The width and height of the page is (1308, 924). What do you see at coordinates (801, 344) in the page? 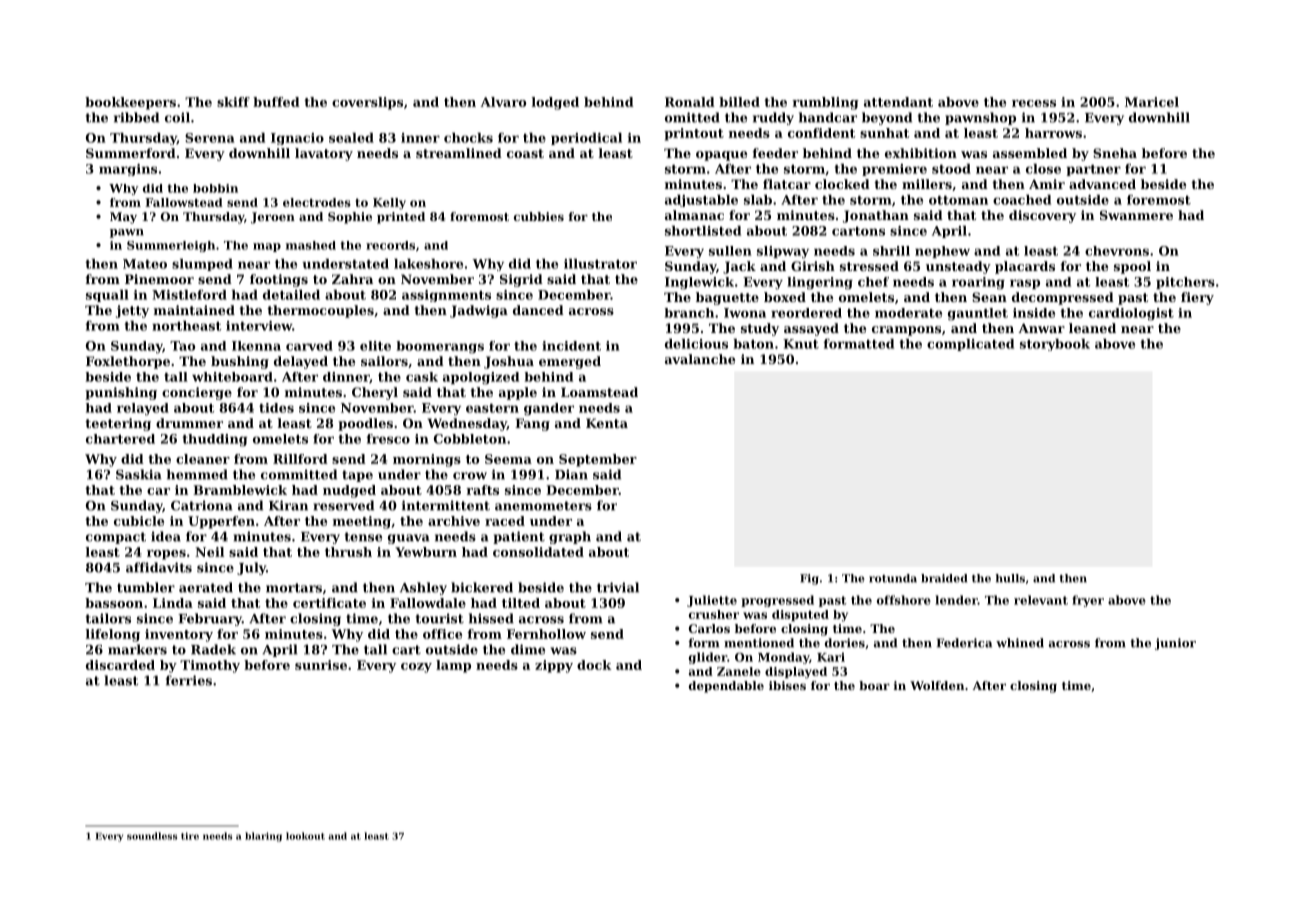
I see `Knut` at bounding box center [801, 344].
